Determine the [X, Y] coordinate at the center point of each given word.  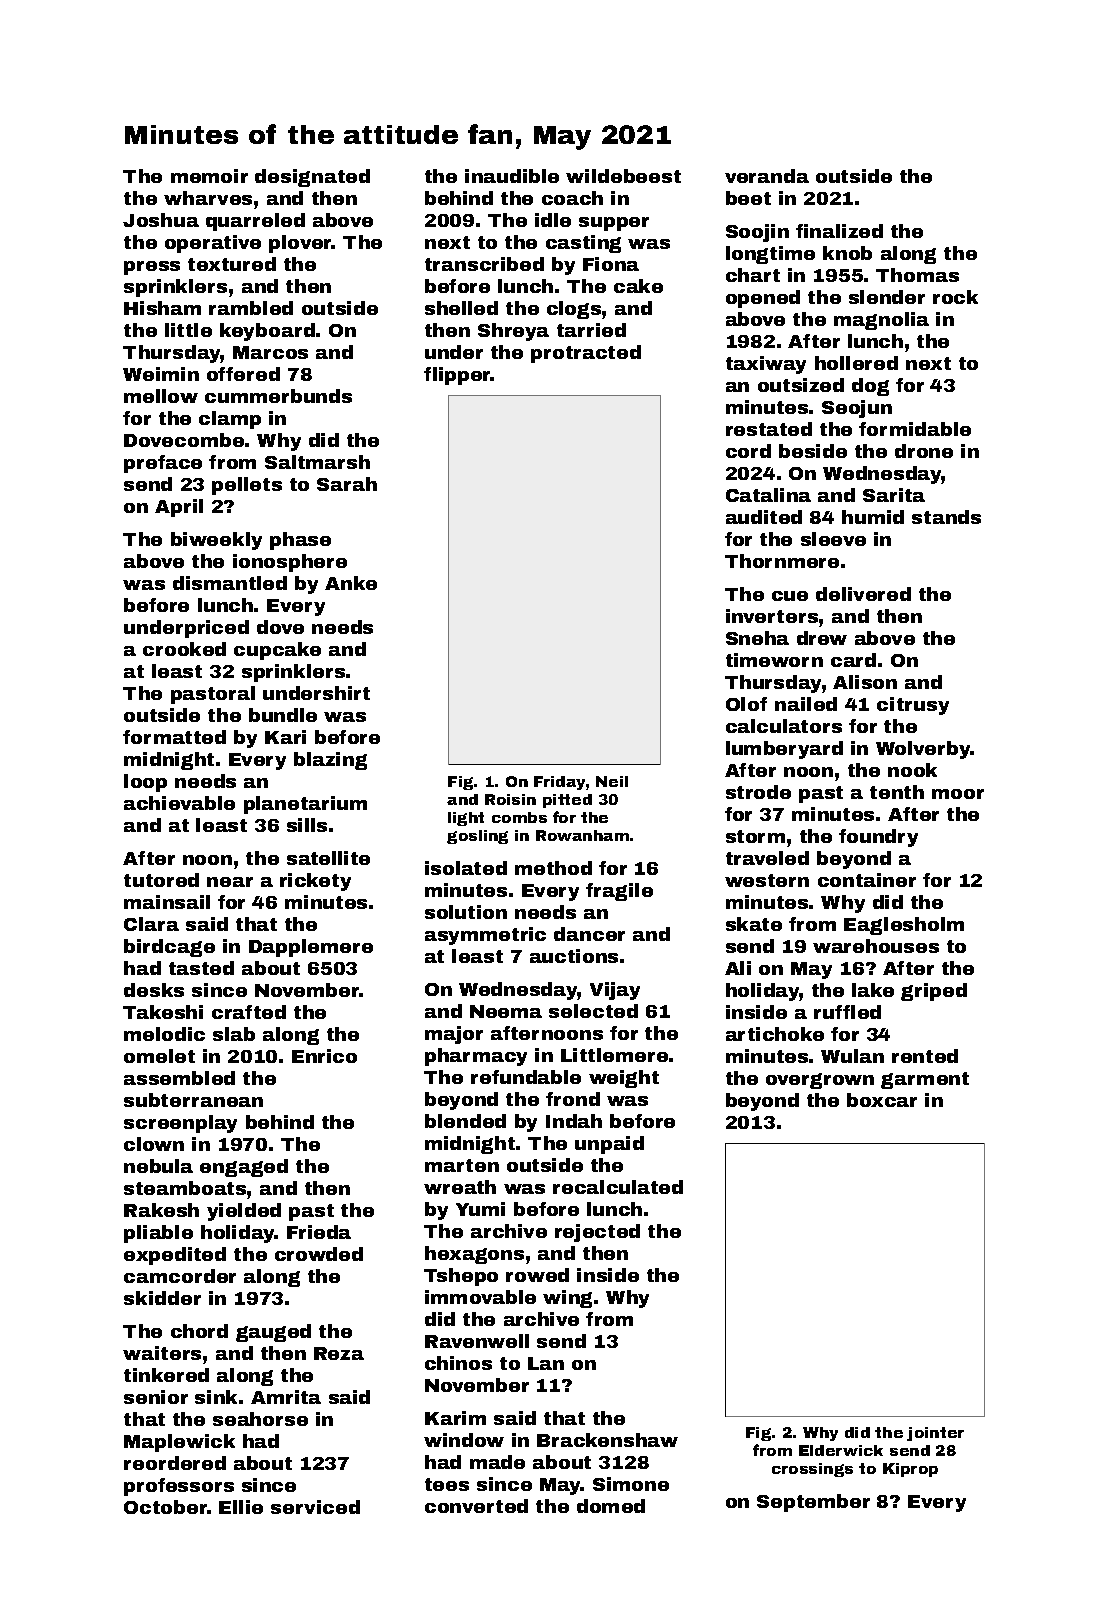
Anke [351, 583]
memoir [209, 176]
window [464, 1440]
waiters [162, 1353]
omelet [159, 1056]
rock [955, 297]
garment [925, 1080]
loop [145, 783]
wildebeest [623, 176]
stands [946, 517]
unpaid [609, 1145]
